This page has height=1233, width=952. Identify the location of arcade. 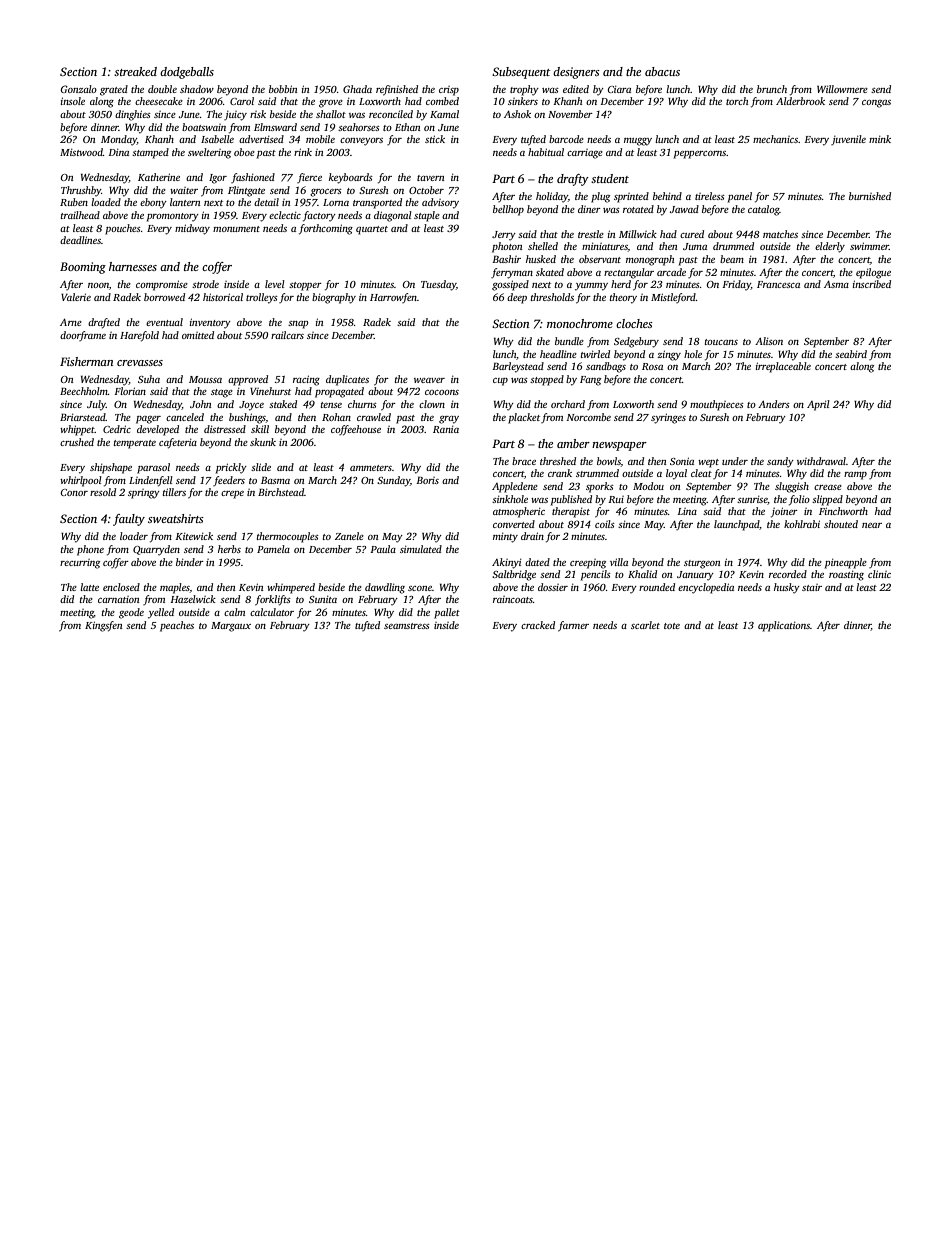
(671, 272).
